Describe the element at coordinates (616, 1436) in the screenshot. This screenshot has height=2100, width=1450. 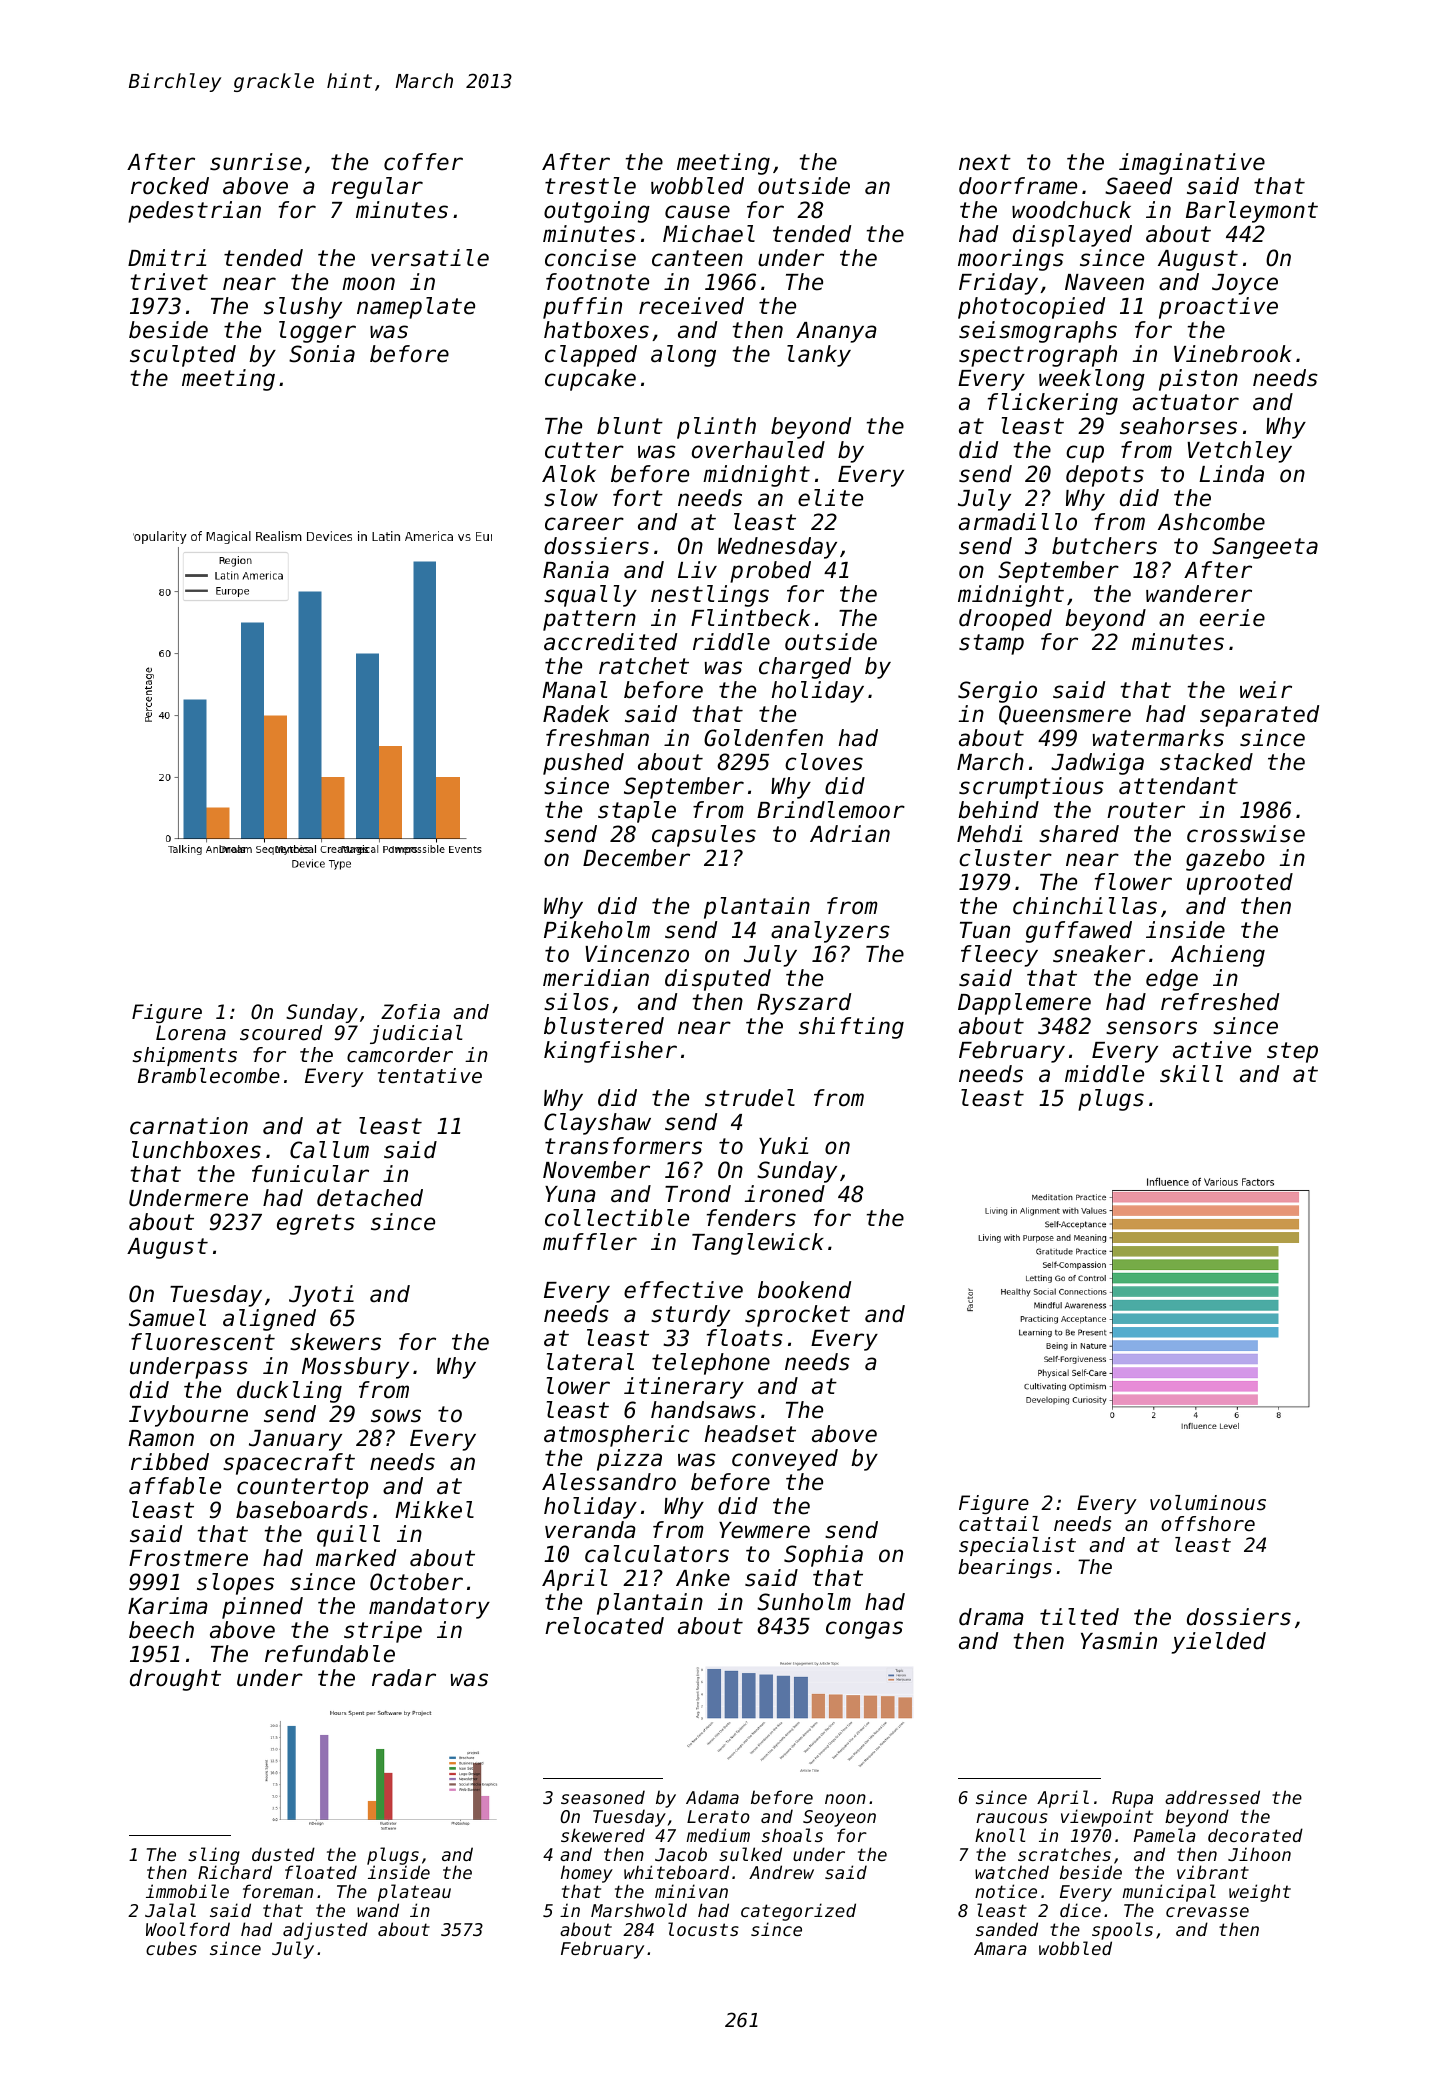
I see `atmospheric` at that location.
